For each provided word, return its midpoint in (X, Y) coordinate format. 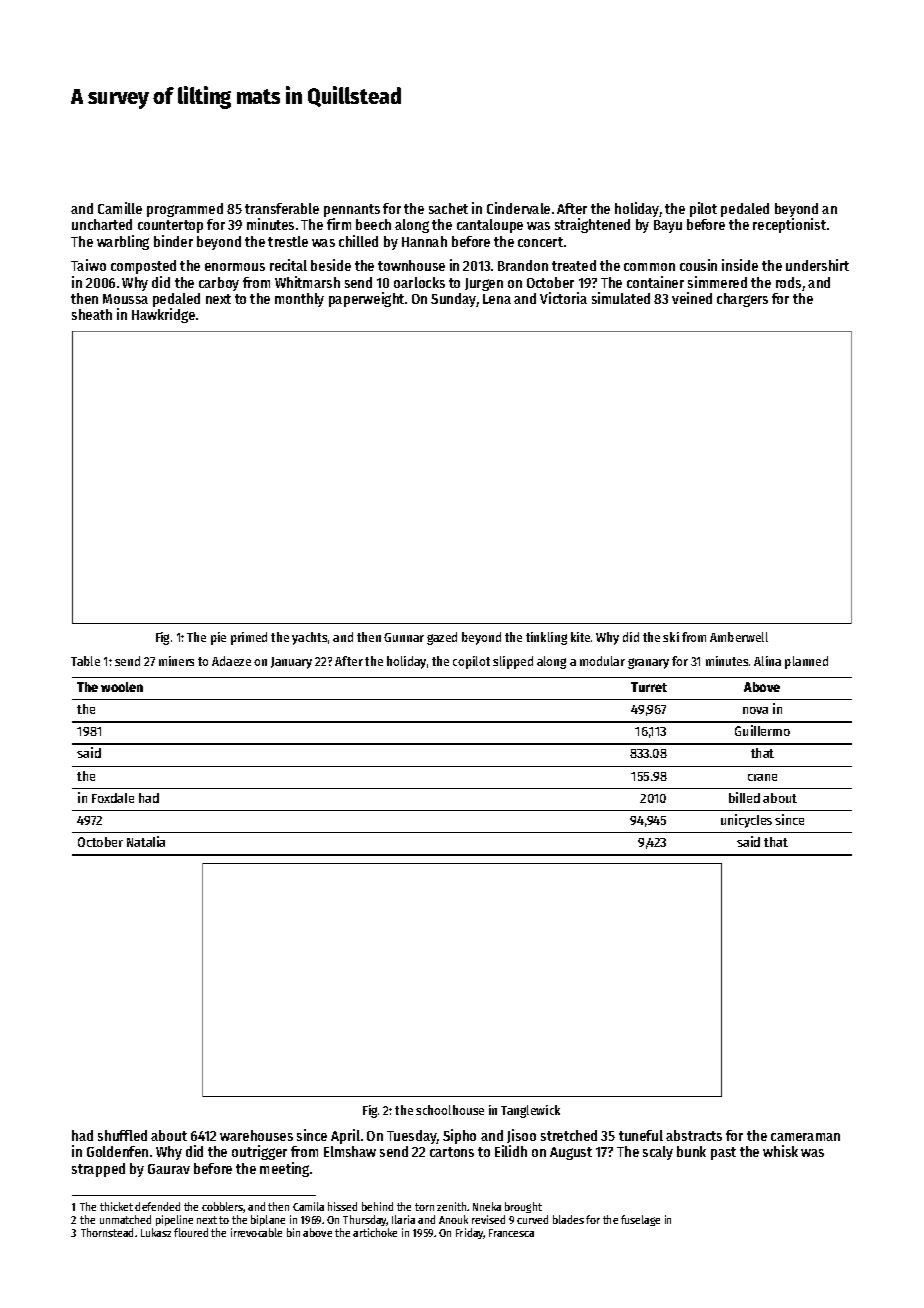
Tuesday (412, 1137)
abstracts (694, 1135)
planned (806, 662)
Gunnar (404, 637)
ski (671, 637)
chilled (358, 241)
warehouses (256, 1135)
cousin (698, 265)
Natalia (146, 841)
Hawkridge (163, 315)
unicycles (746, 821)
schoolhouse (450, 1110)
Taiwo (88, 265)
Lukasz (156, 1232)
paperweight (366, 299)
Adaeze (231, 661)
